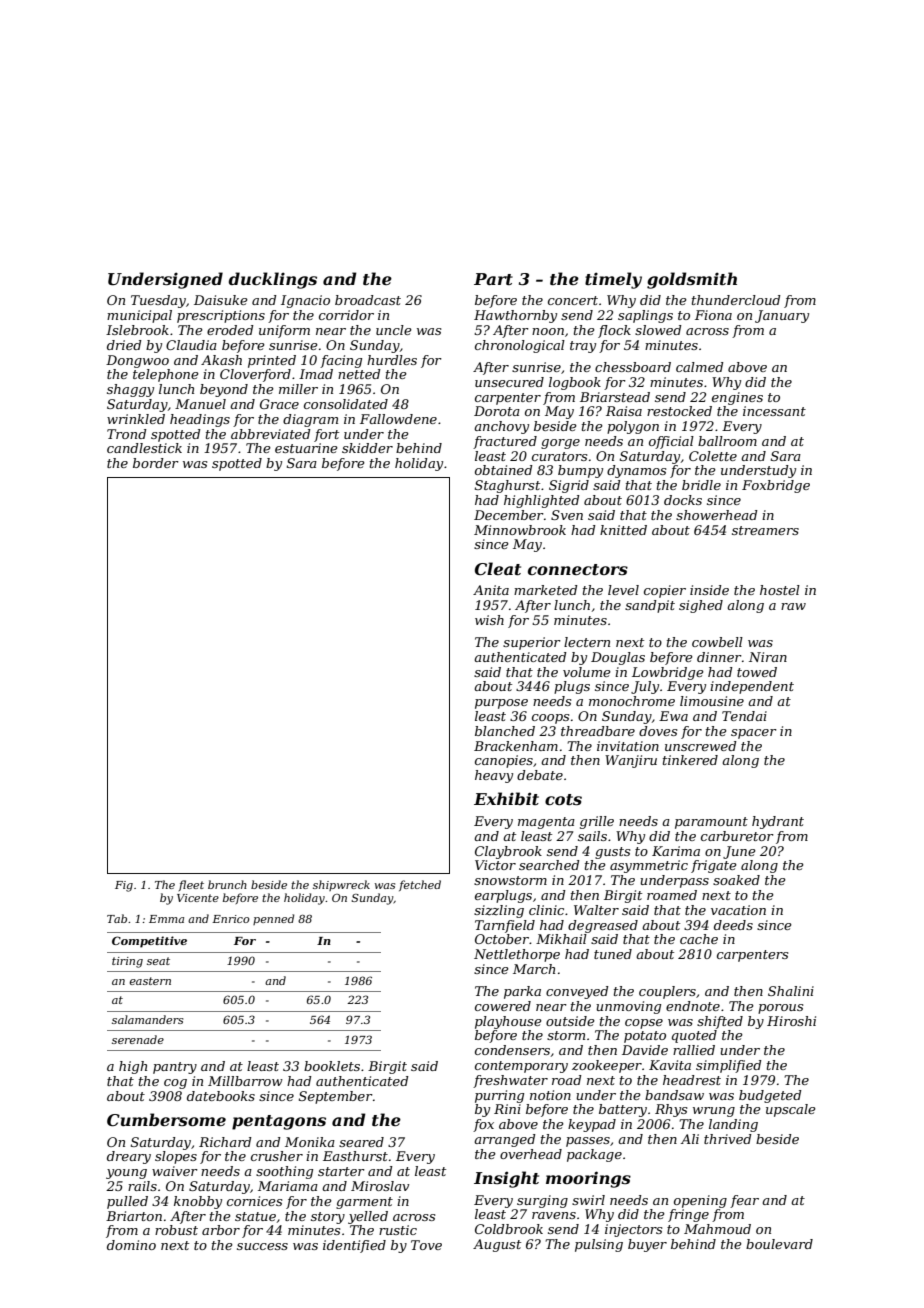 Image resolution: width=924 pixels, height=1308 pixels. Describe the element at coordinates (124, 886) in the screenshot. I see `Fig` at that location.
